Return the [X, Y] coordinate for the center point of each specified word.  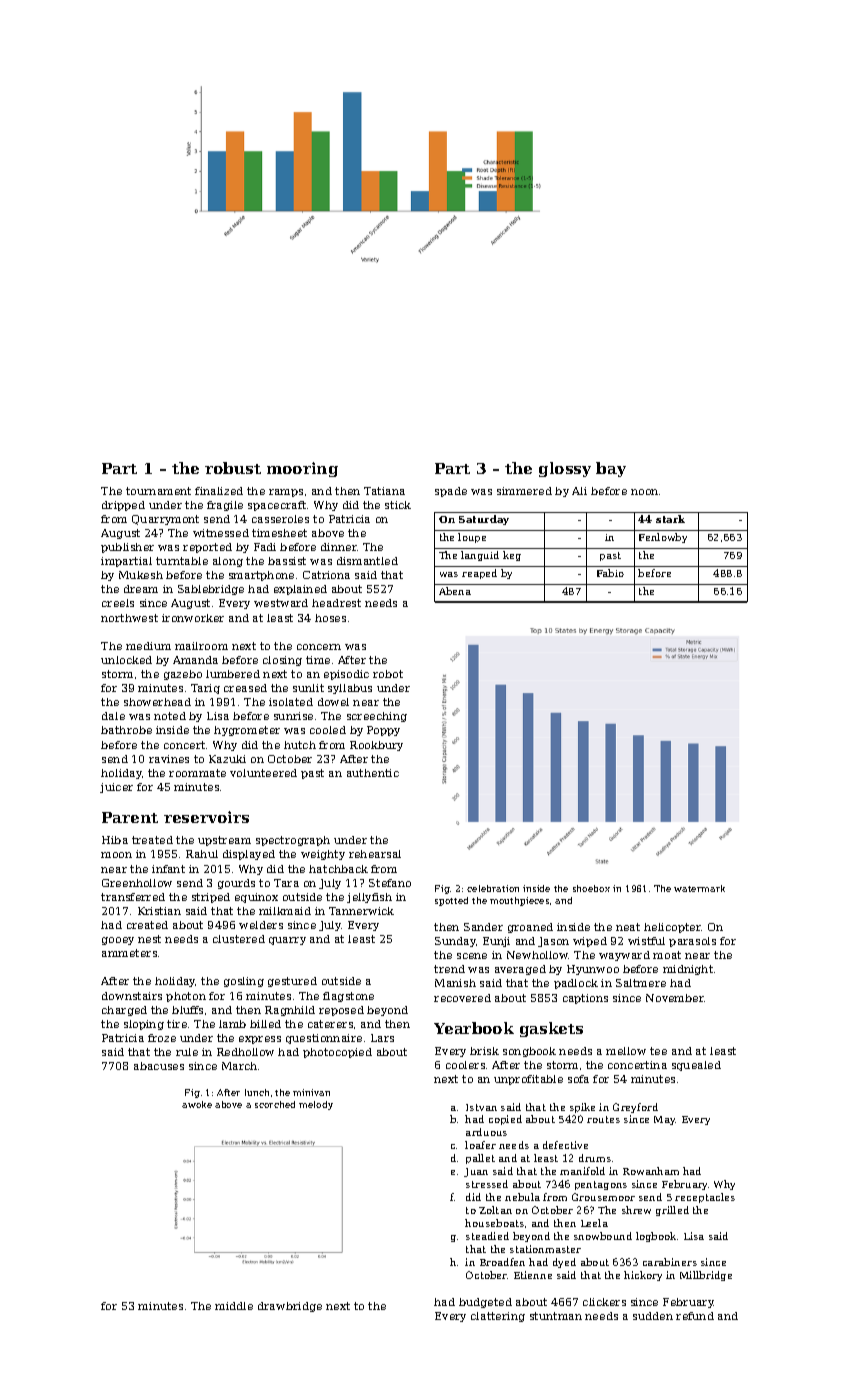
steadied [487, 1236]
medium [148, 646]
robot [388, 674]
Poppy [383, 731]
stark [670, 519]
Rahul [202, 854]
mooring [302, 469]
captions [585, 999]
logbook [657, 1237]
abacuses [159, 1066]
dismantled [367, 561]
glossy [565, 469]
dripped [123, 506]
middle [234, 1306]
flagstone [348, 997]
